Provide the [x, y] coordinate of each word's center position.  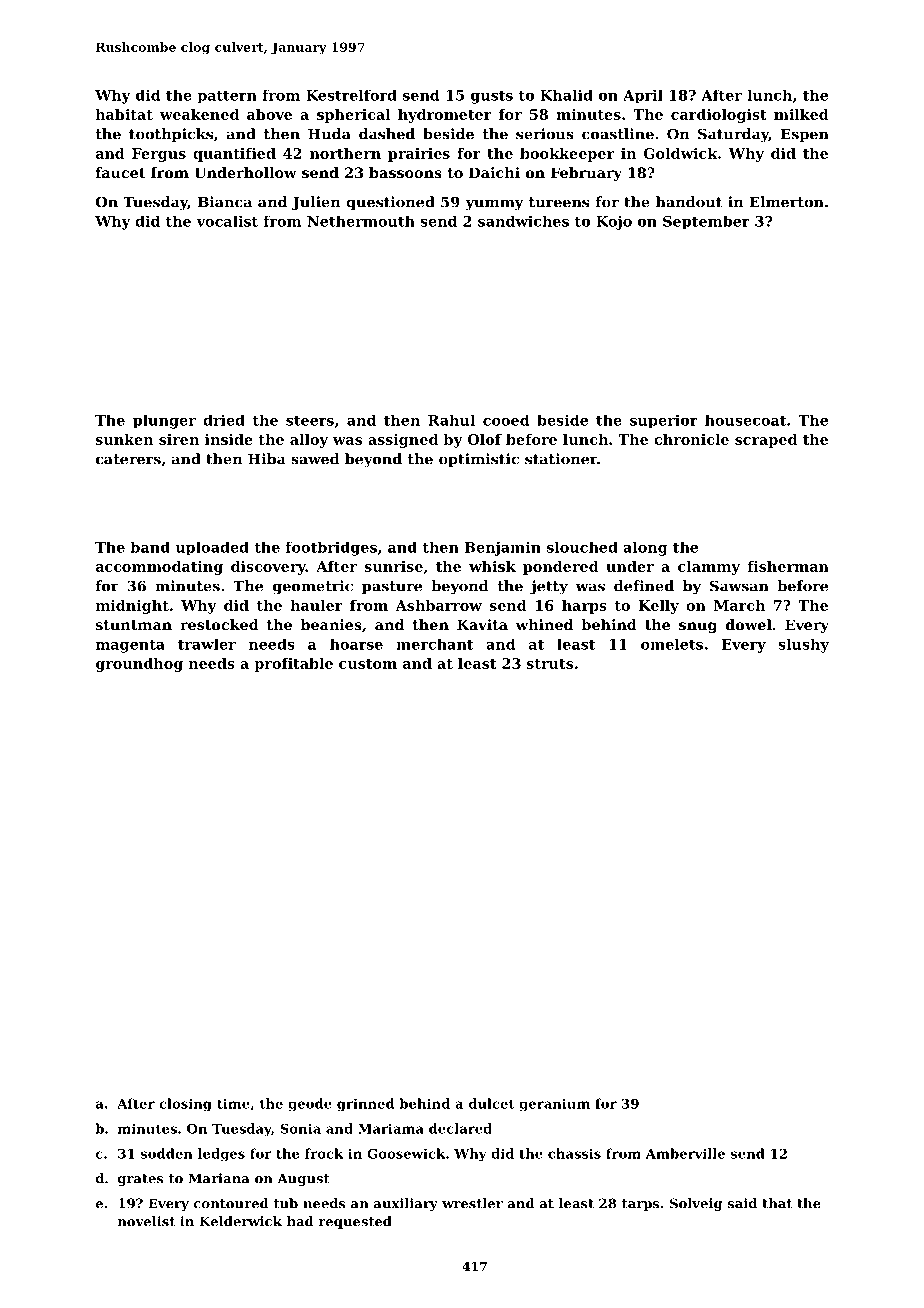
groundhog [139, 665]
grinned [365, 1104]
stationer [561, 459]
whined [544, 624]
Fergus [159, 155]
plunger [164, 421]
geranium [554, 1104]
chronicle [691, 439]
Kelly [659, 607]
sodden [167, 1153]
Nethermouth [361, 221]
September [706, 223]
